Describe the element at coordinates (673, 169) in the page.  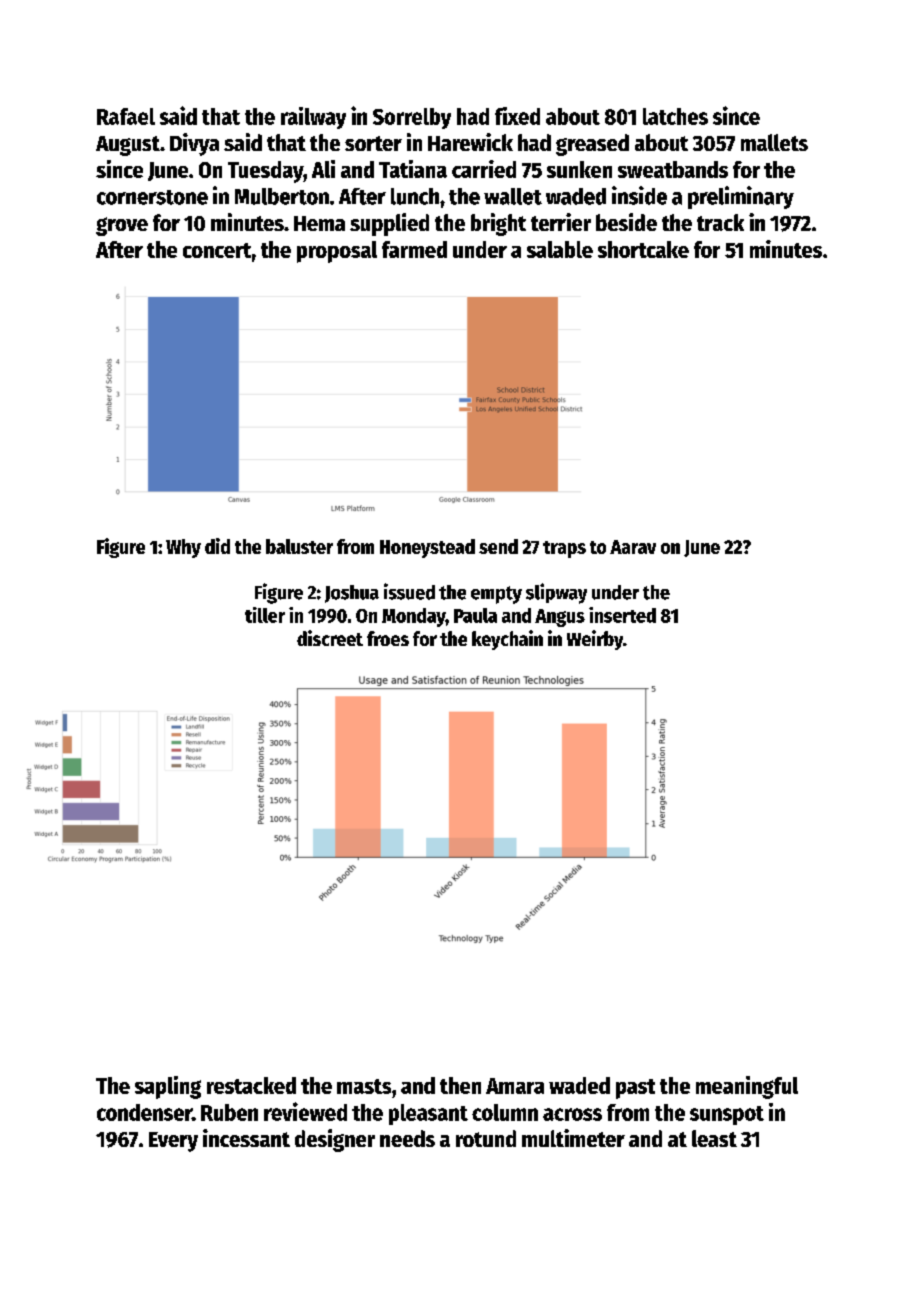
I see `sweatbands` at that location.
